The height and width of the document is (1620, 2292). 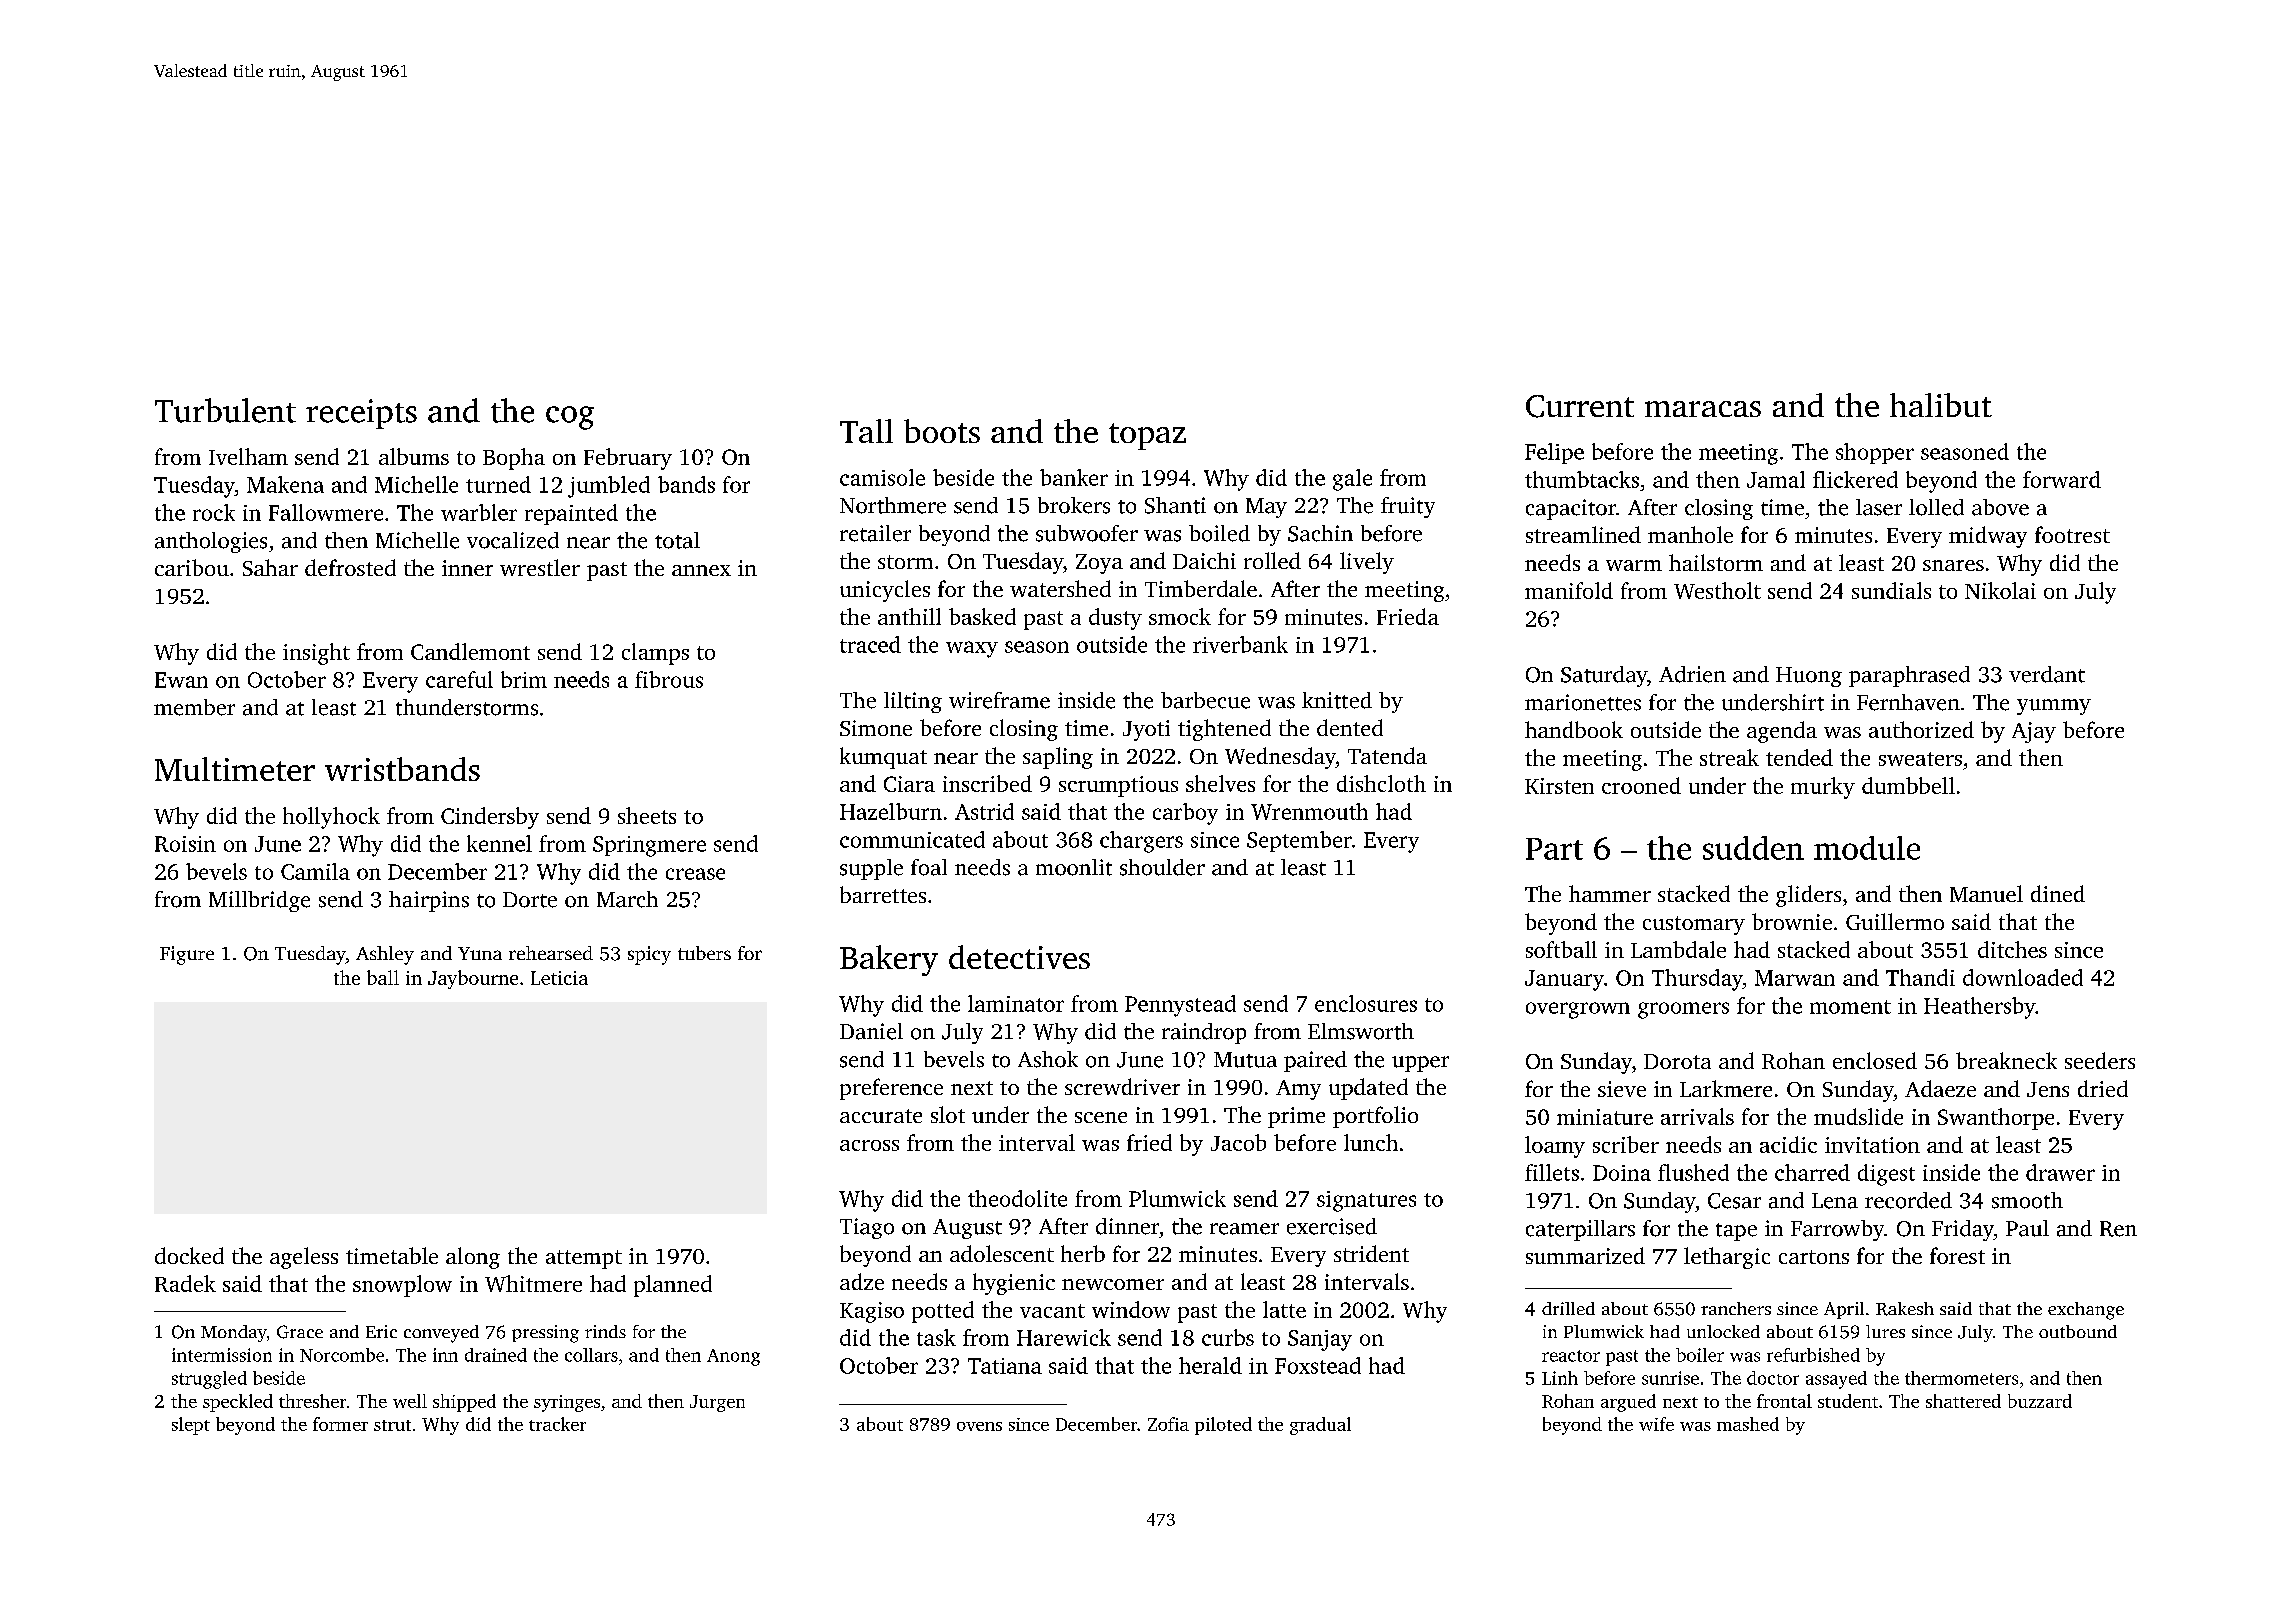 What do you see at coordinates (869, 1145) in the document?
I see `across` at bounding box center [869, 1145].
